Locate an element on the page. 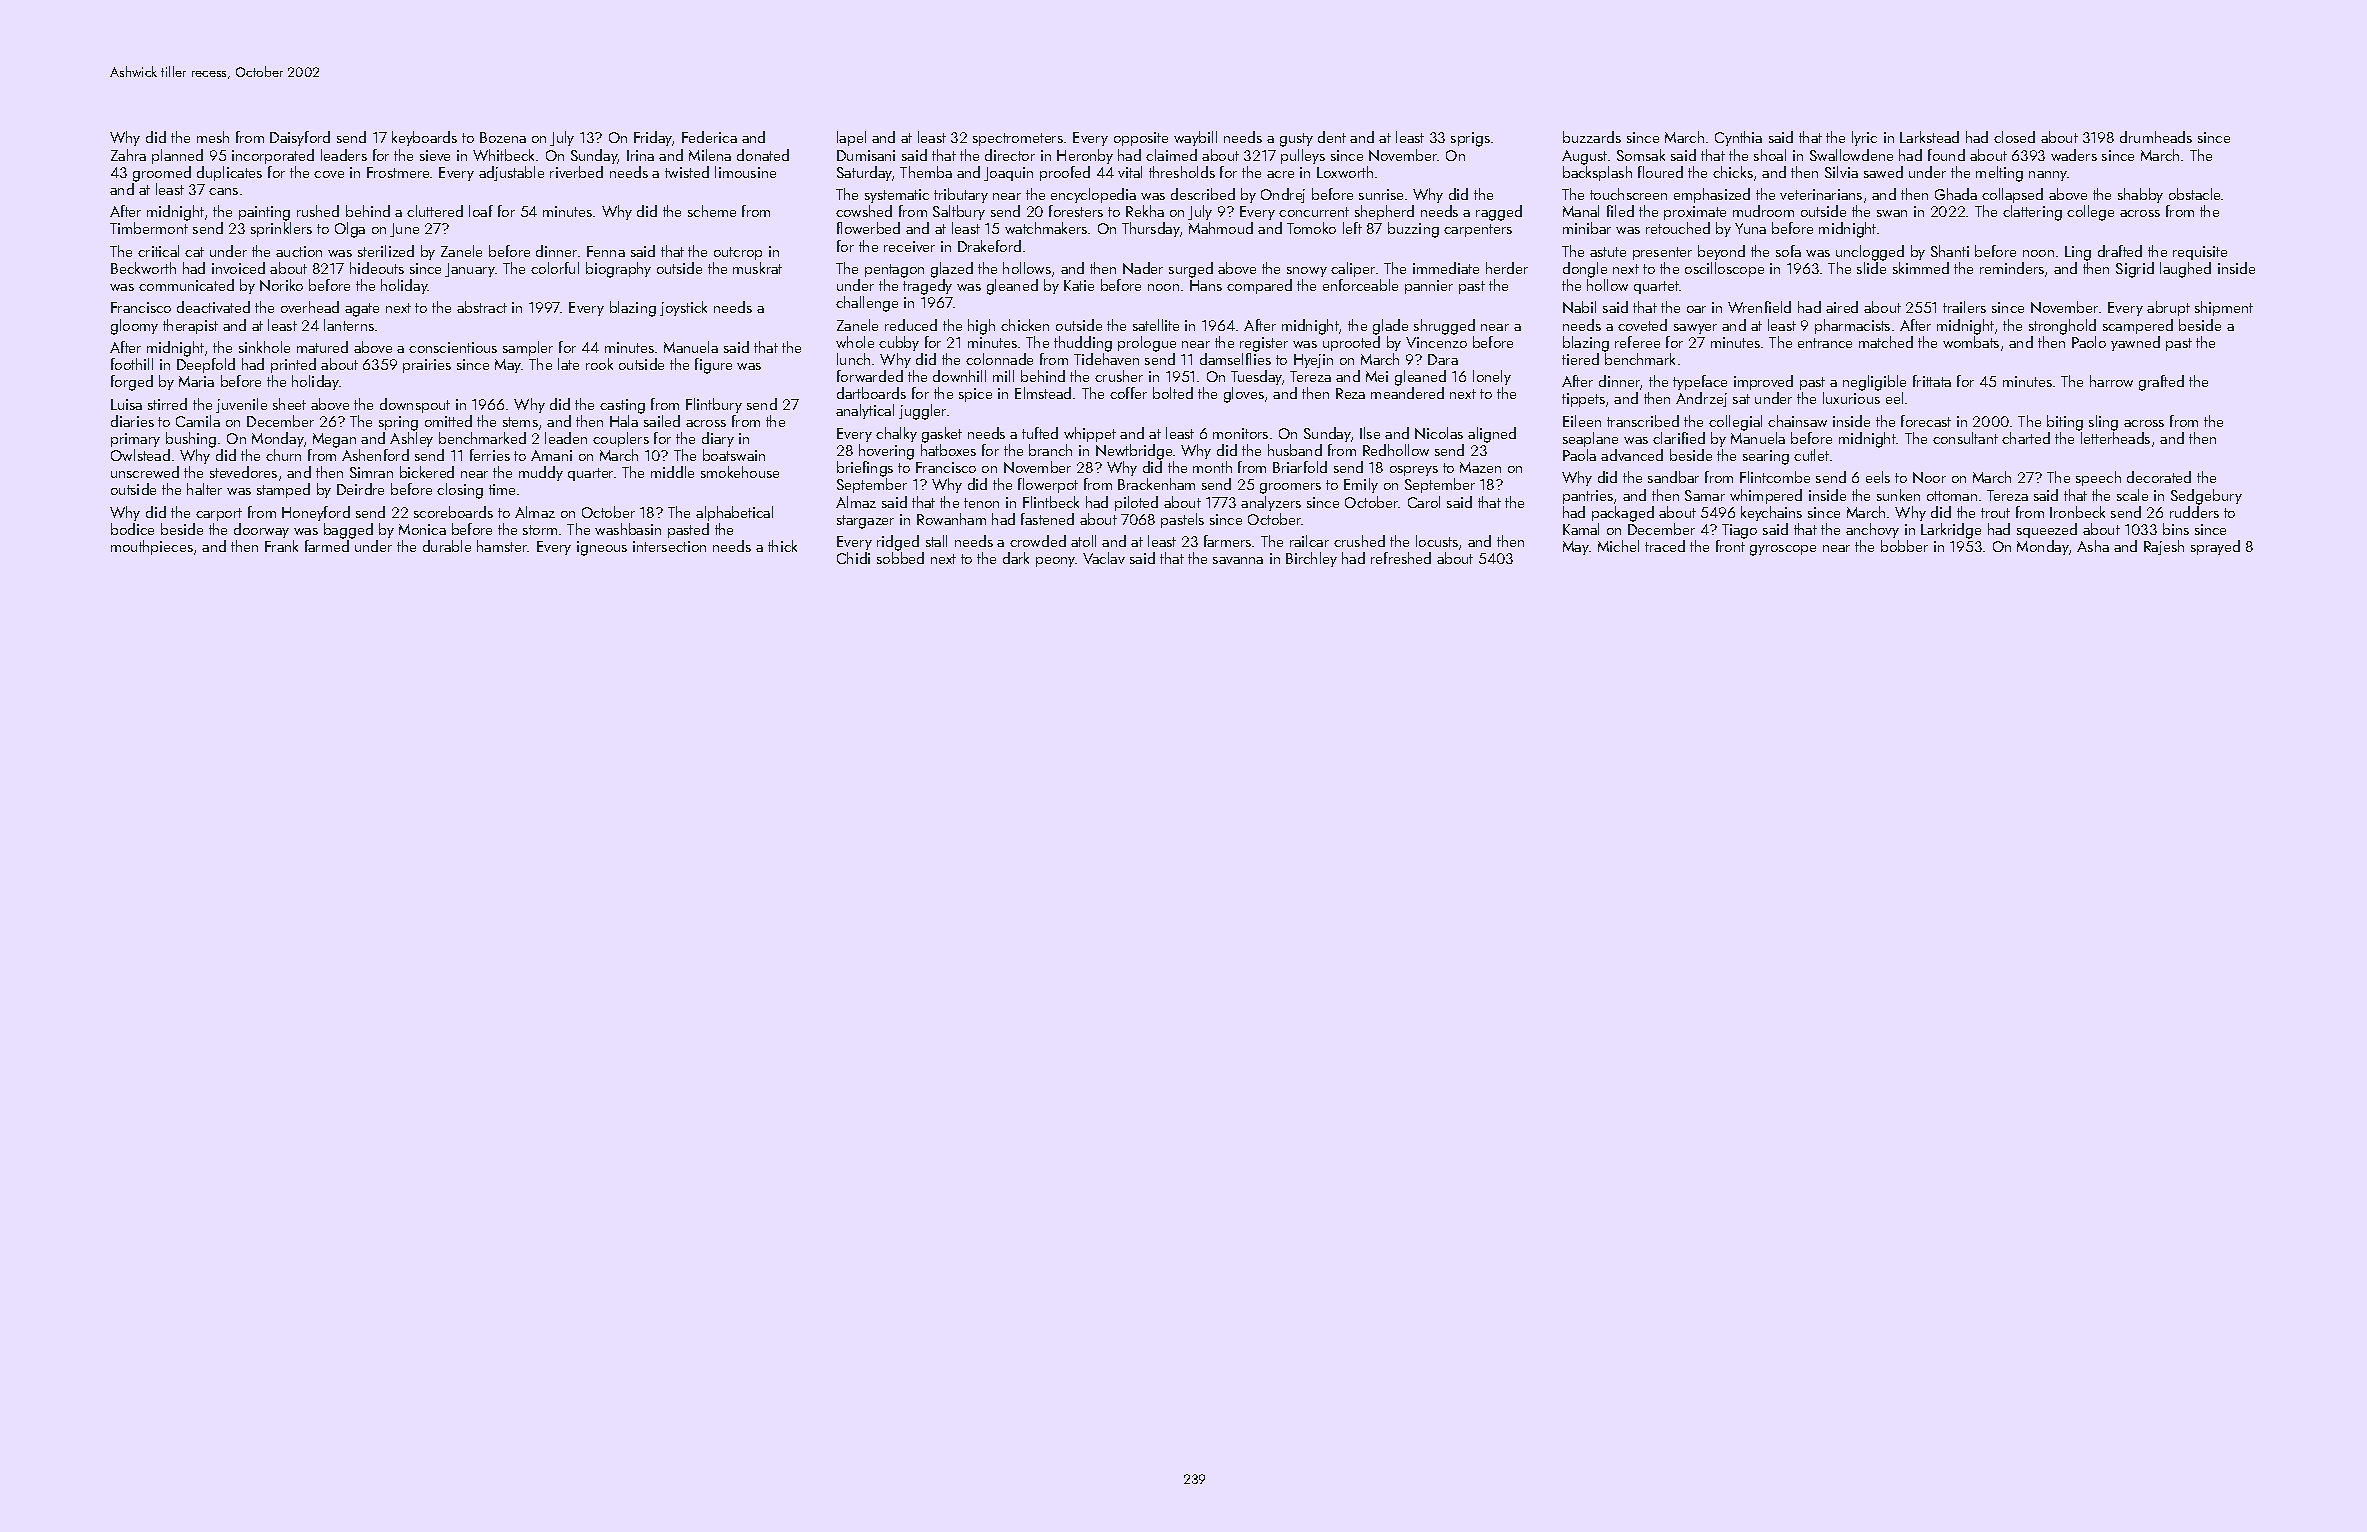 Image resolution: width=2367 pixels, height=1532 pixels. pannier is located at coordinates (1429, 287).
